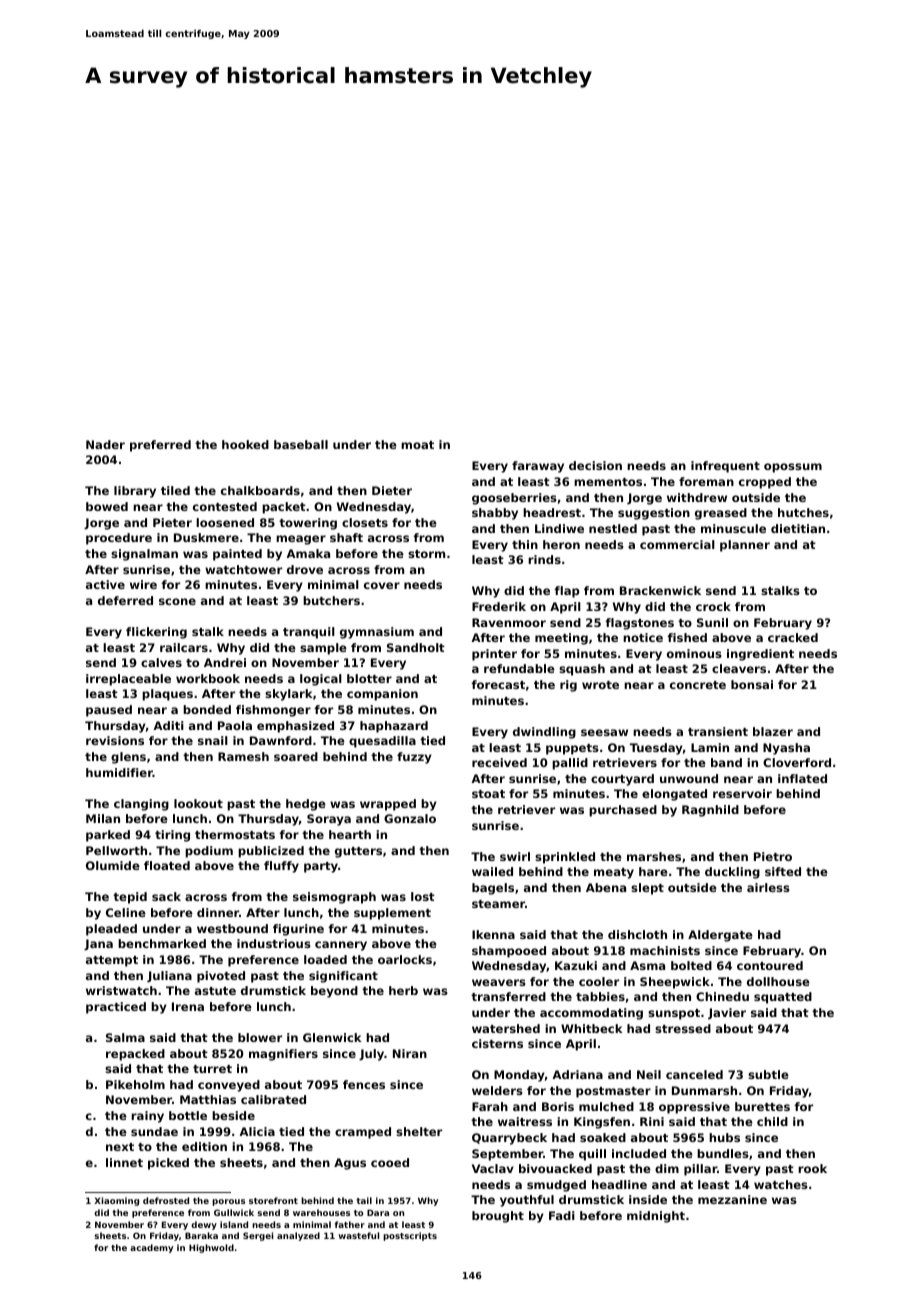  Describe the element at coordinates (245, 444) in the image. I see `hooked` at that location.
